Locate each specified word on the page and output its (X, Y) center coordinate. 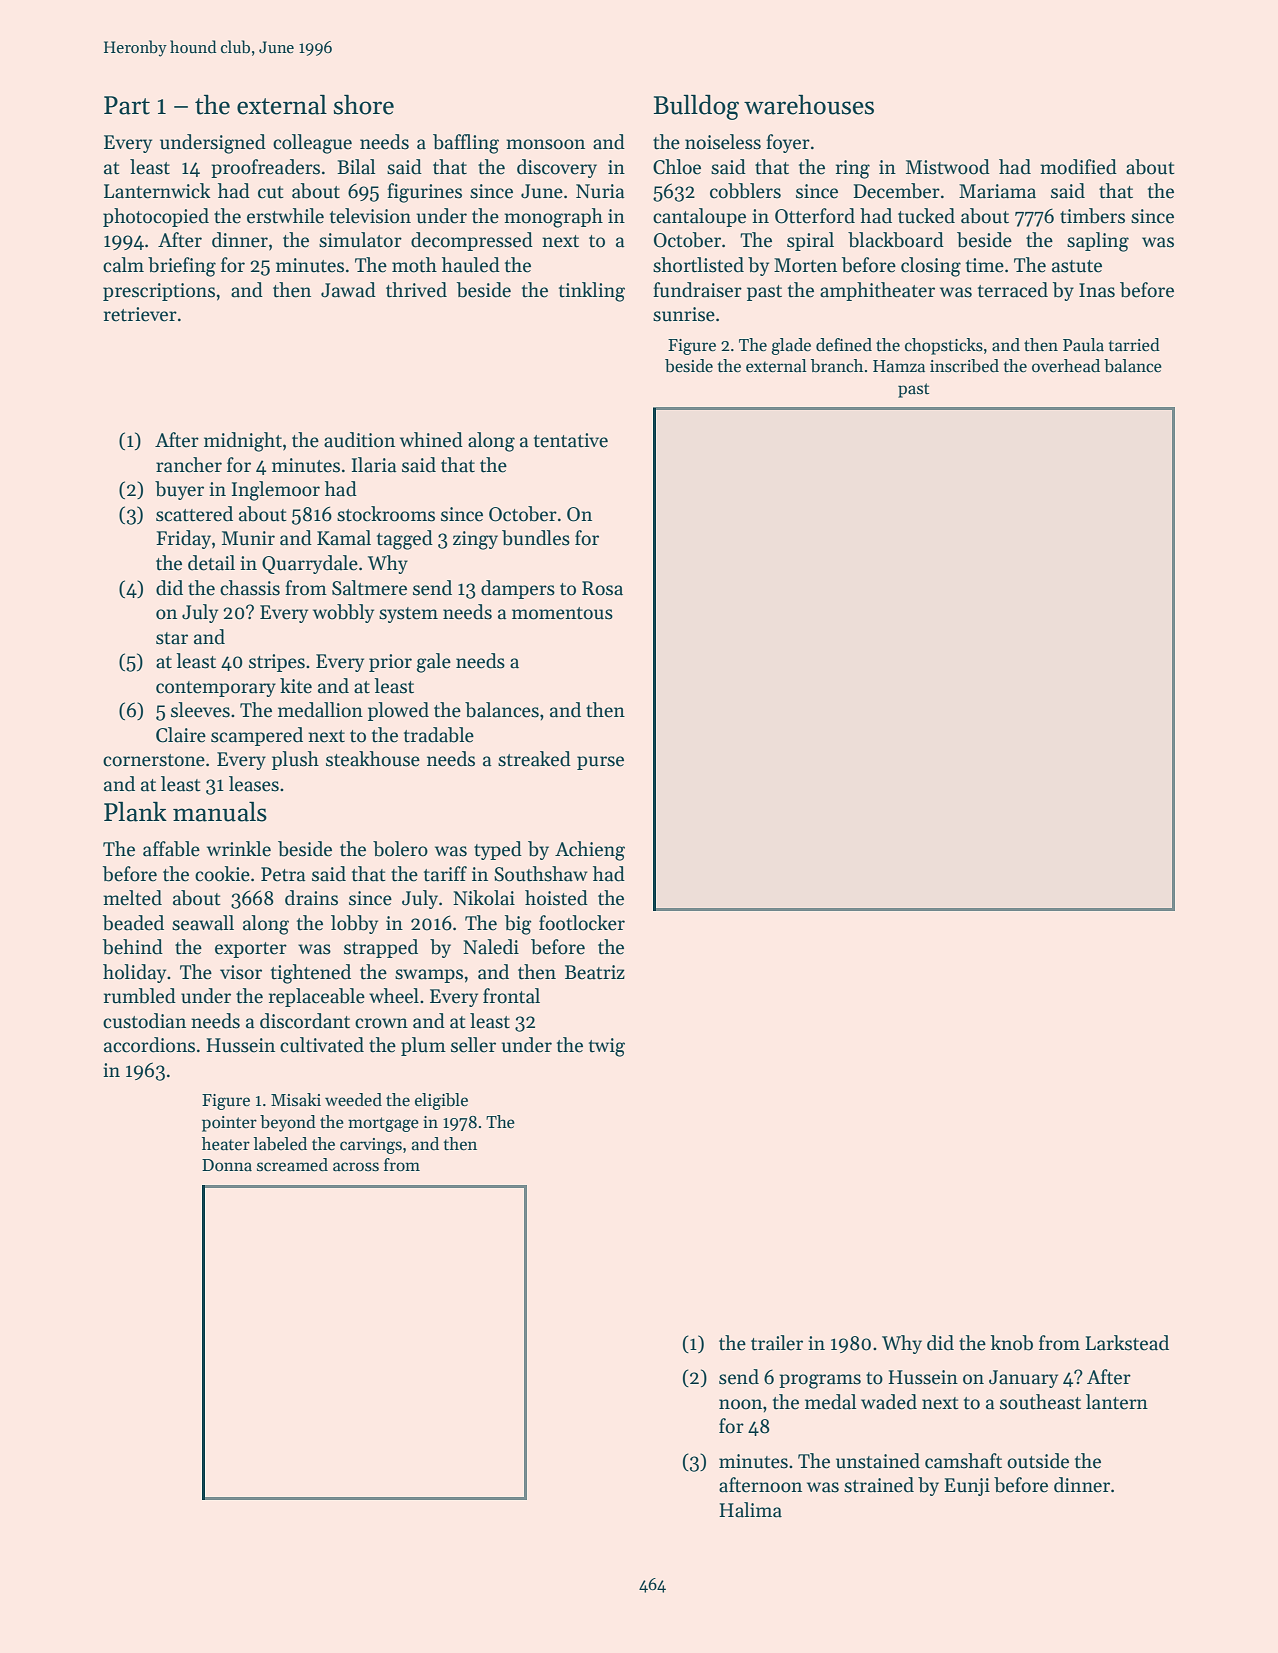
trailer (777, 1343)
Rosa (602, 588)
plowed (398, 711)
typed (498, 850)
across (356, 1167)
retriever (140, 314)
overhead (1066, 366)
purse (600, 763)
